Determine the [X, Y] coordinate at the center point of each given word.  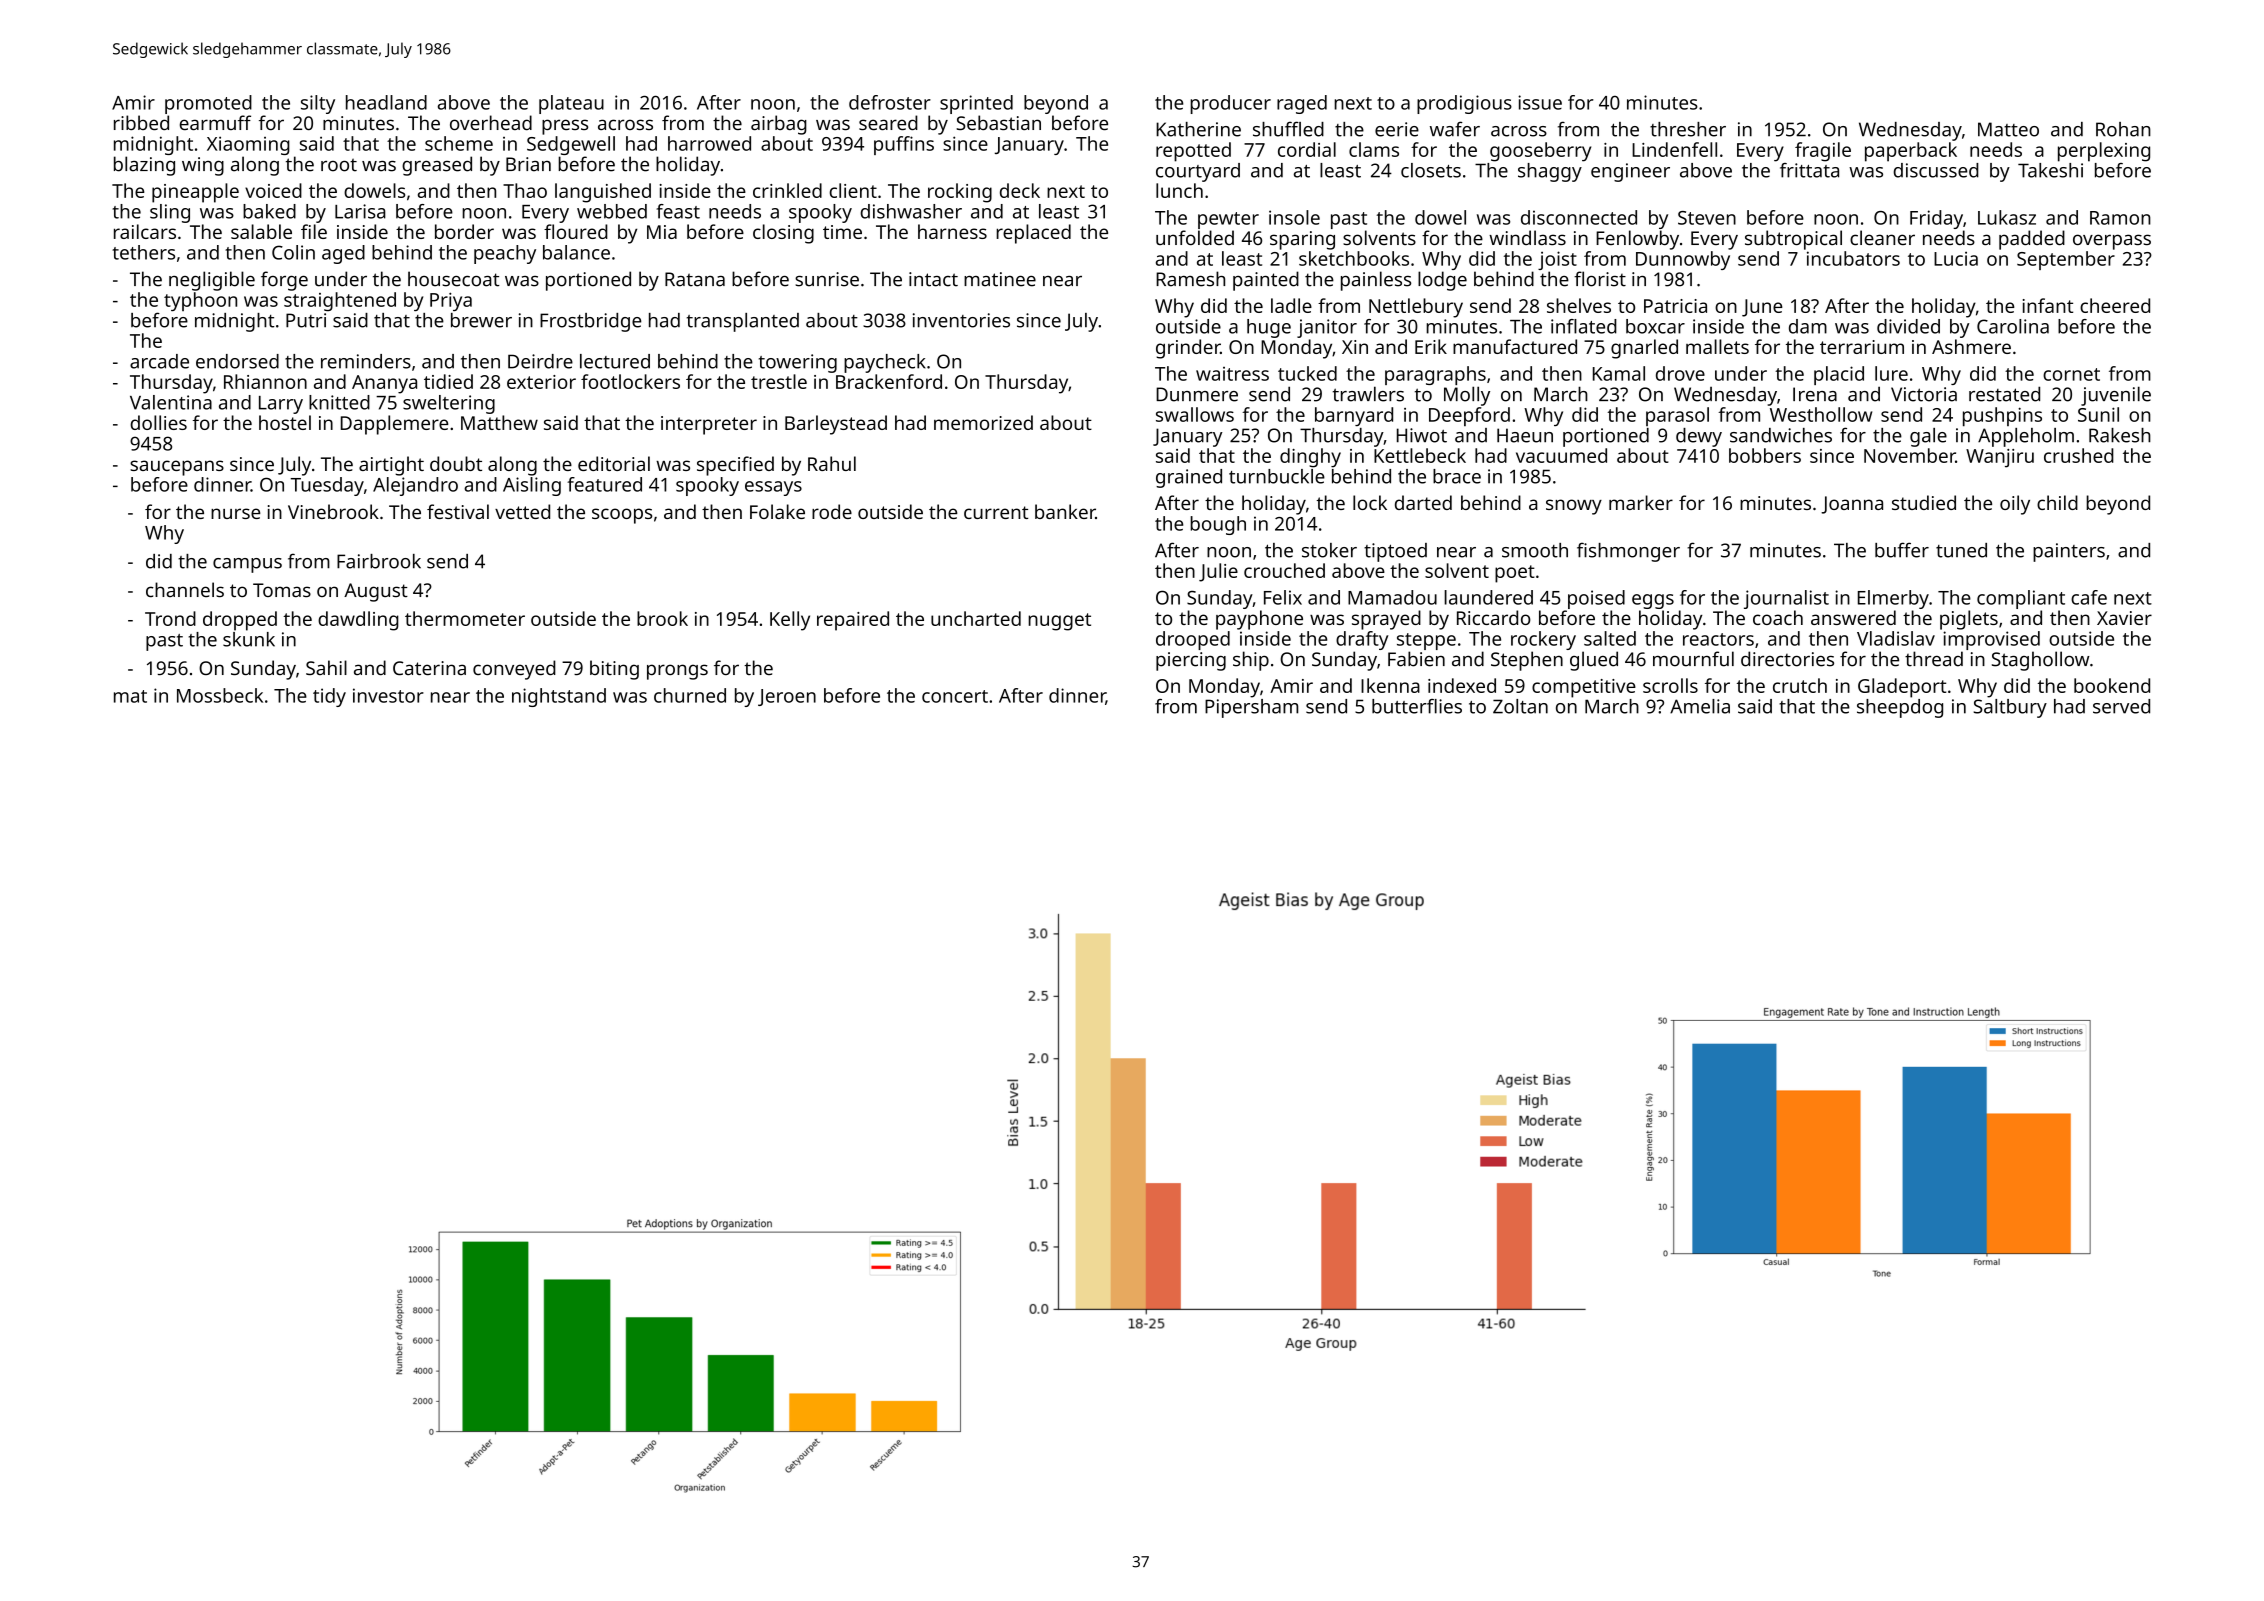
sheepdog [1900, 708]
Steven [1707, 218]
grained [1189, 478]
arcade [159, 361]
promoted [208, 104]
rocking [960, 193]
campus [247, 565]
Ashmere [1971, 346]
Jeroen [787, 697]
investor [388, 695]
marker [1641, 502]
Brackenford [889, 381]
